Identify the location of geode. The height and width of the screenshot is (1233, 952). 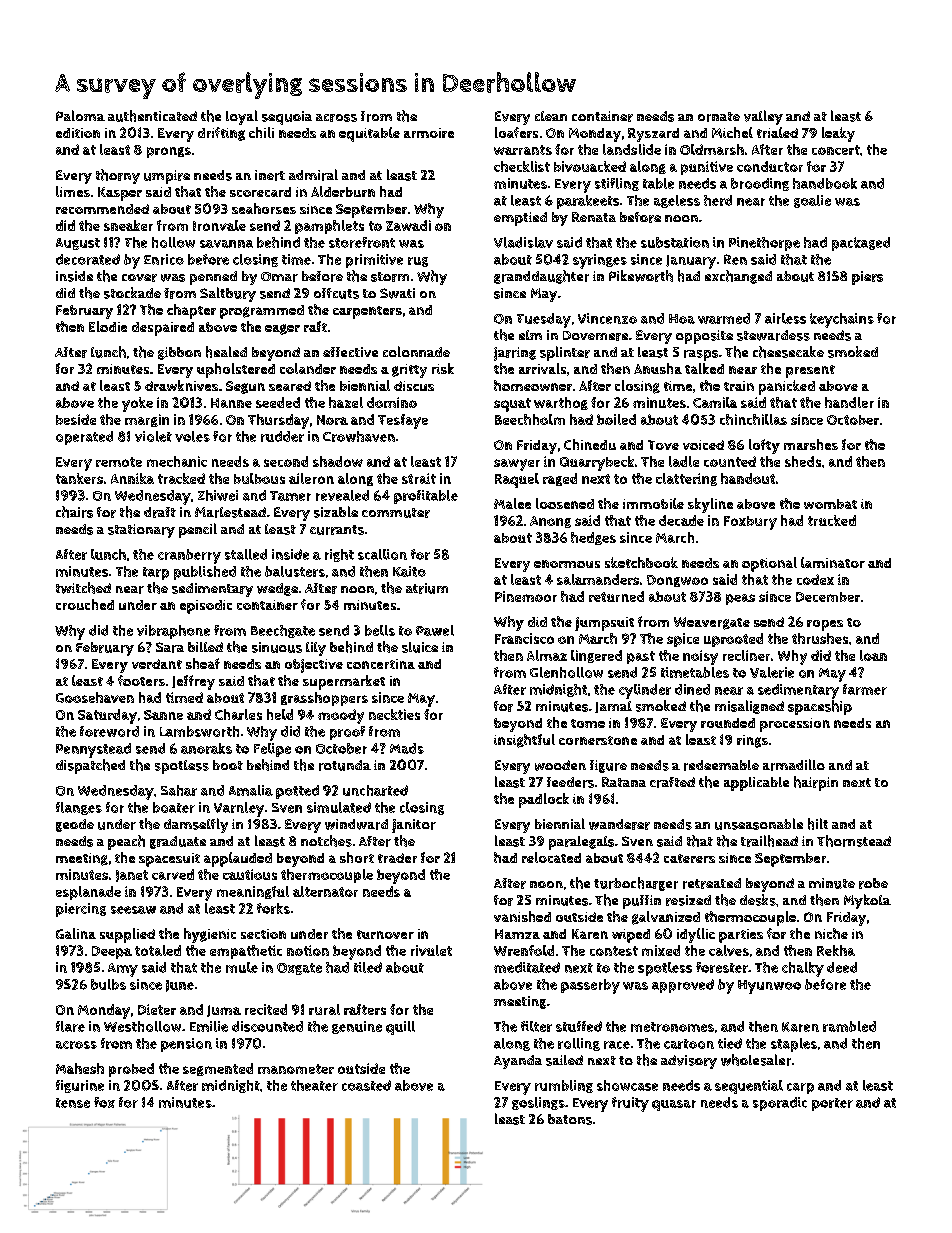
(75, 825).
